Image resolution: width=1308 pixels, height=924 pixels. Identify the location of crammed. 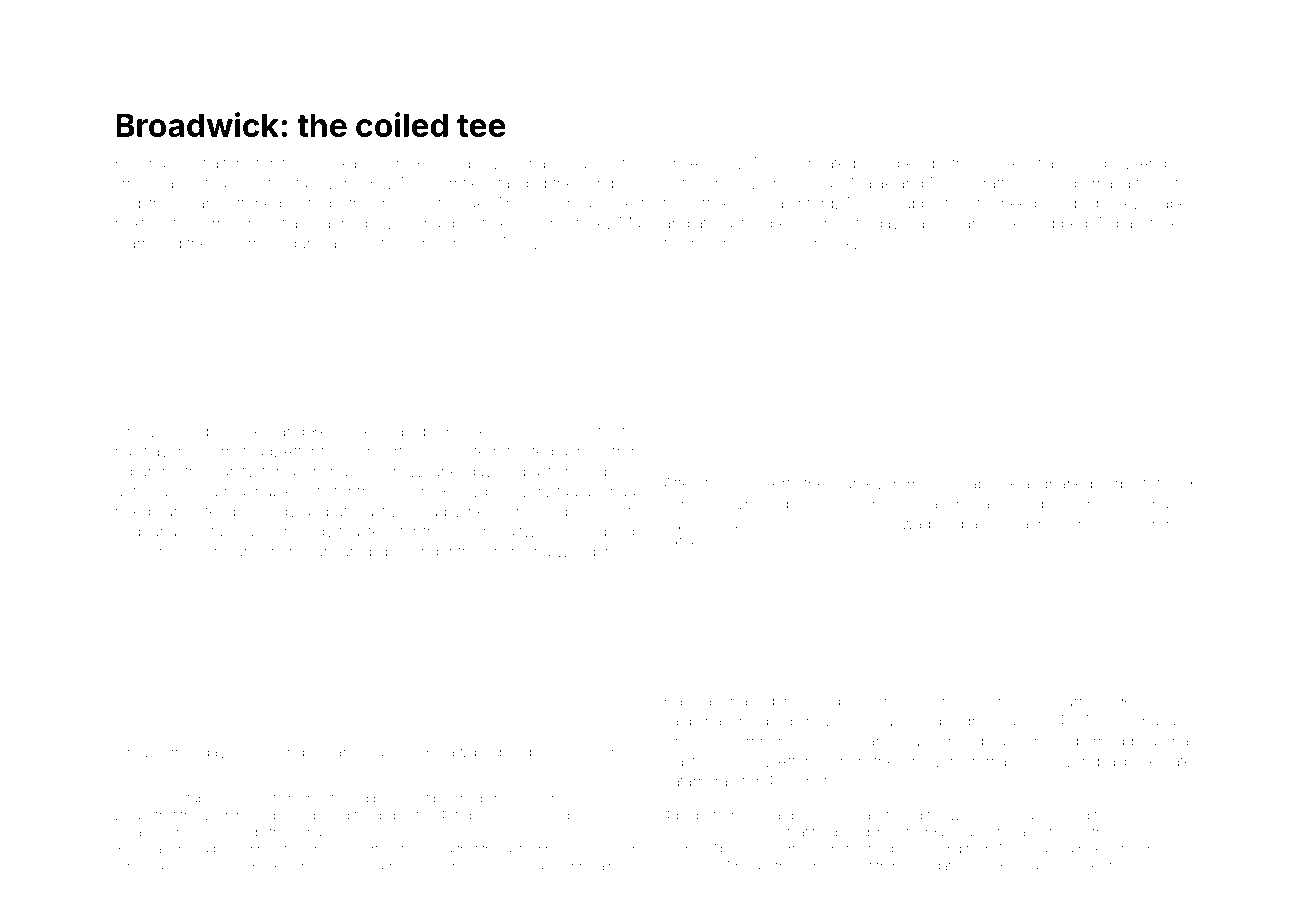
(148, 243).
